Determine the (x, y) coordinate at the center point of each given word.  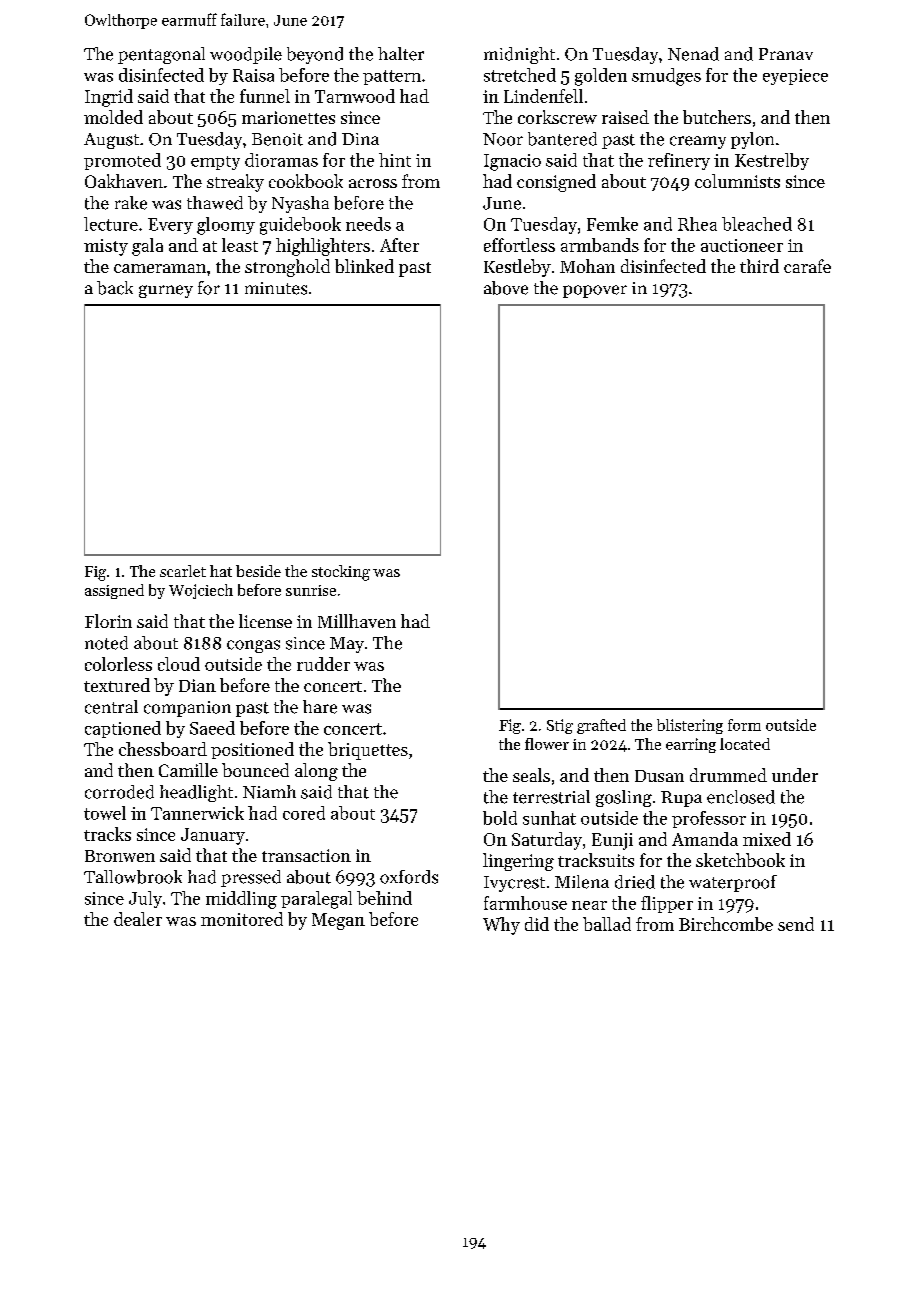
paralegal (316, 900)
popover (595, 291)
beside (258, 571)
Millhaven (357, 621)
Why (501, 926)
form (744, 725)
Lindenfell (543, 96)
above (506, 288)
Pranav (786, 54)
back (115, 288)
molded (113, 117)
